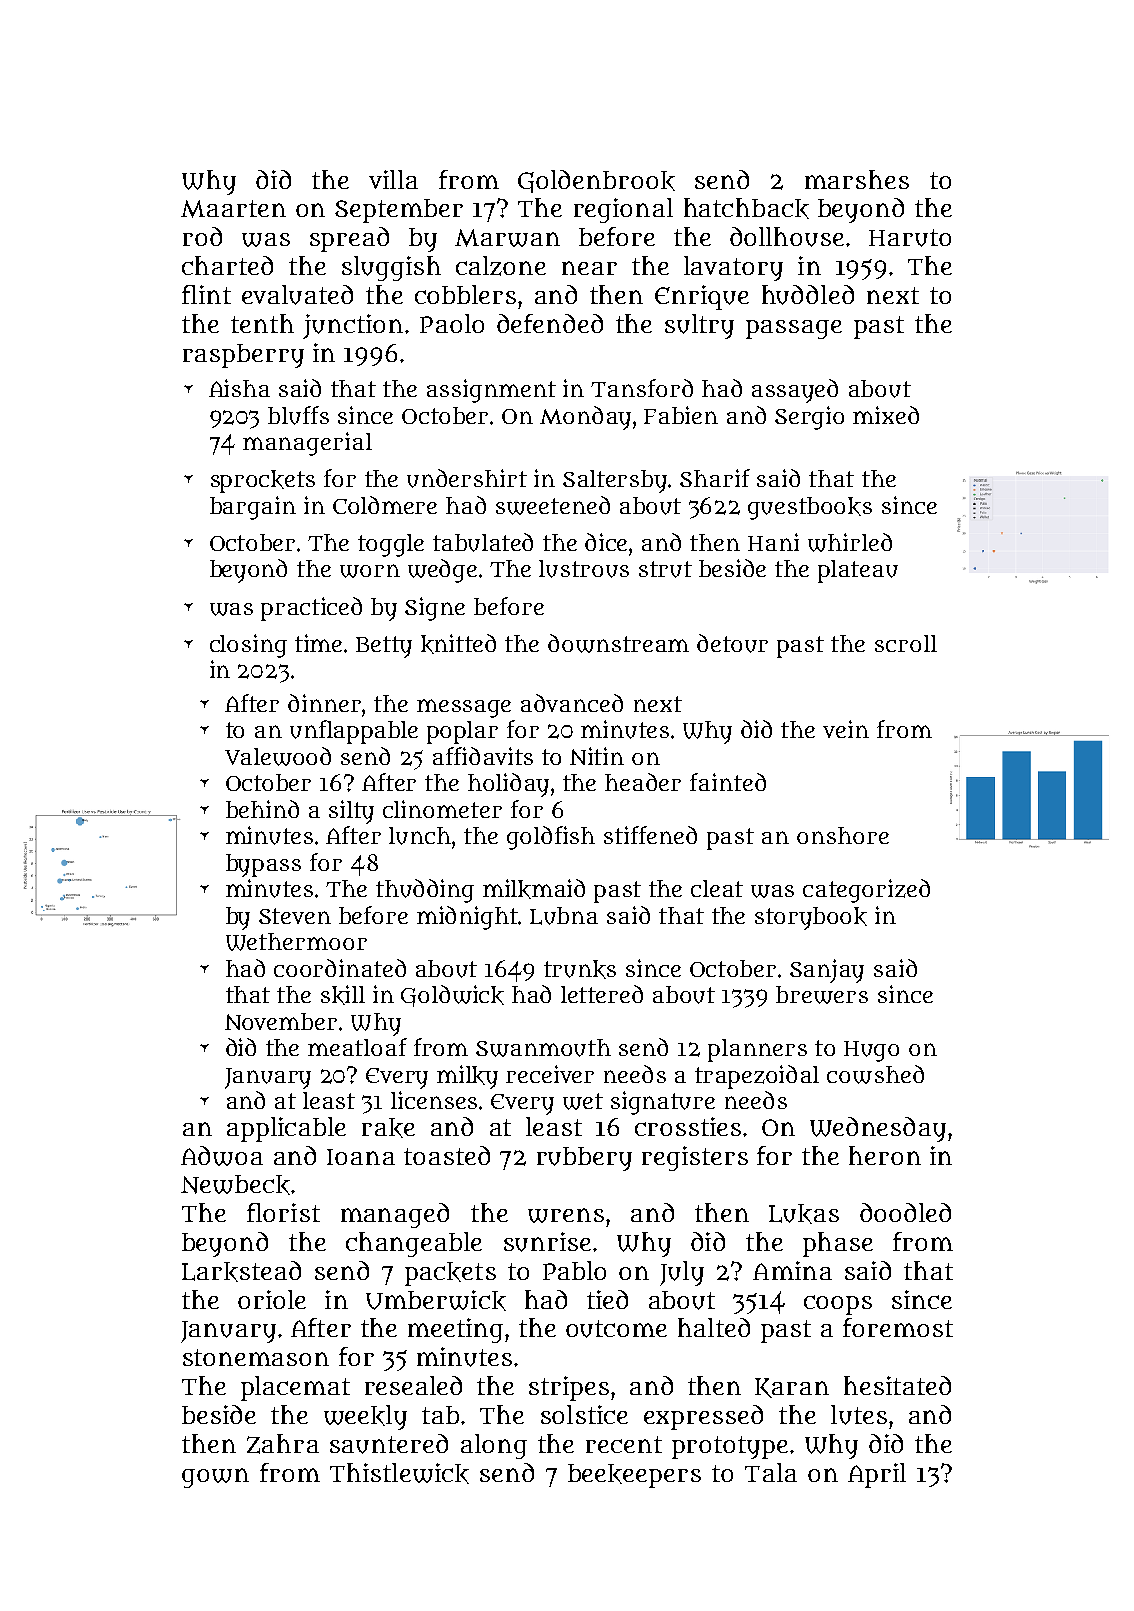  What do you see at coordinates (897, 1385) in the screenshot?
I see `hesitated` at bounding box center [897, 1385].
